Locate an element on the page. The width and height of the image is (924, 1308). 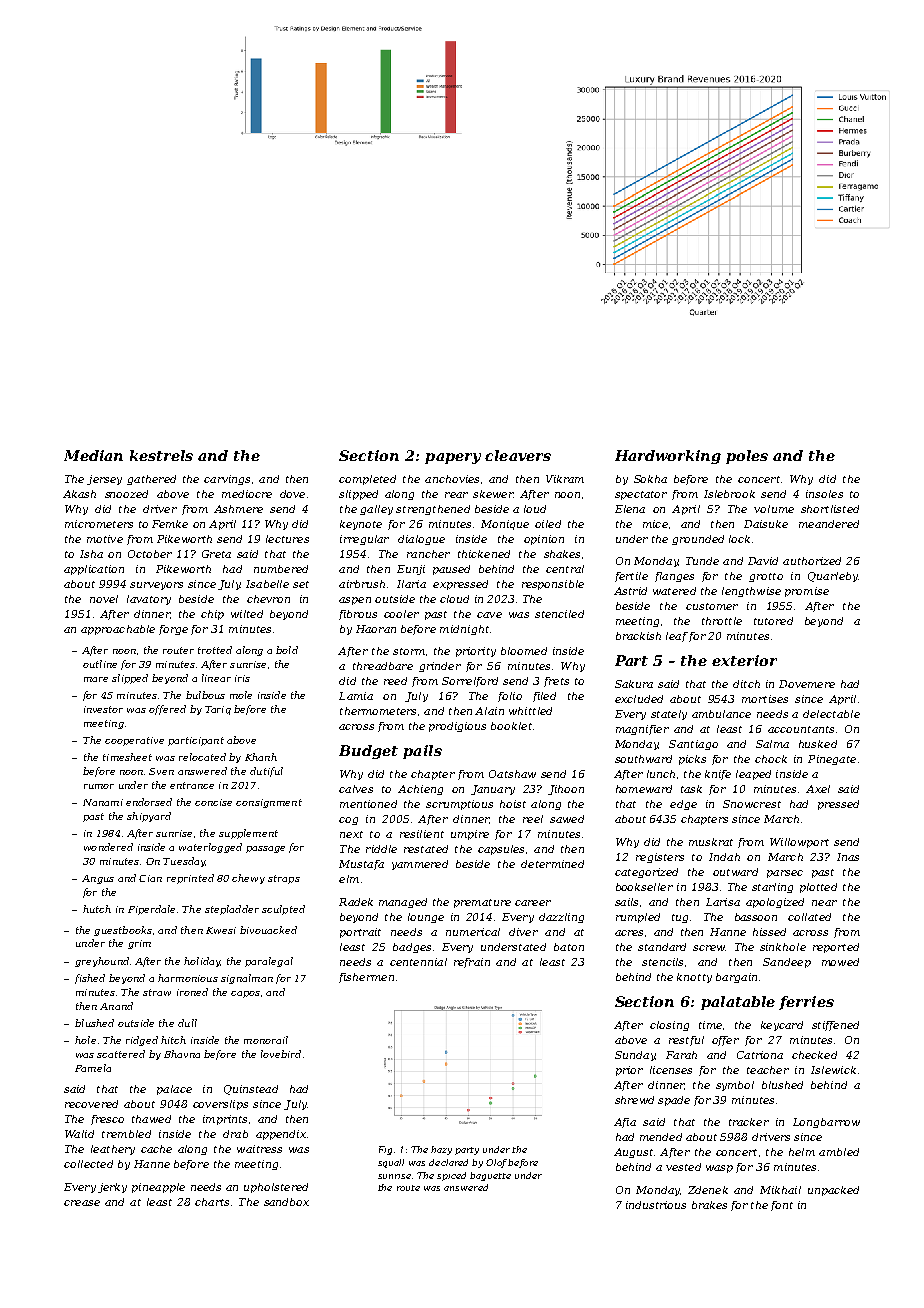
relocated is located at coordinates (202, 757).
